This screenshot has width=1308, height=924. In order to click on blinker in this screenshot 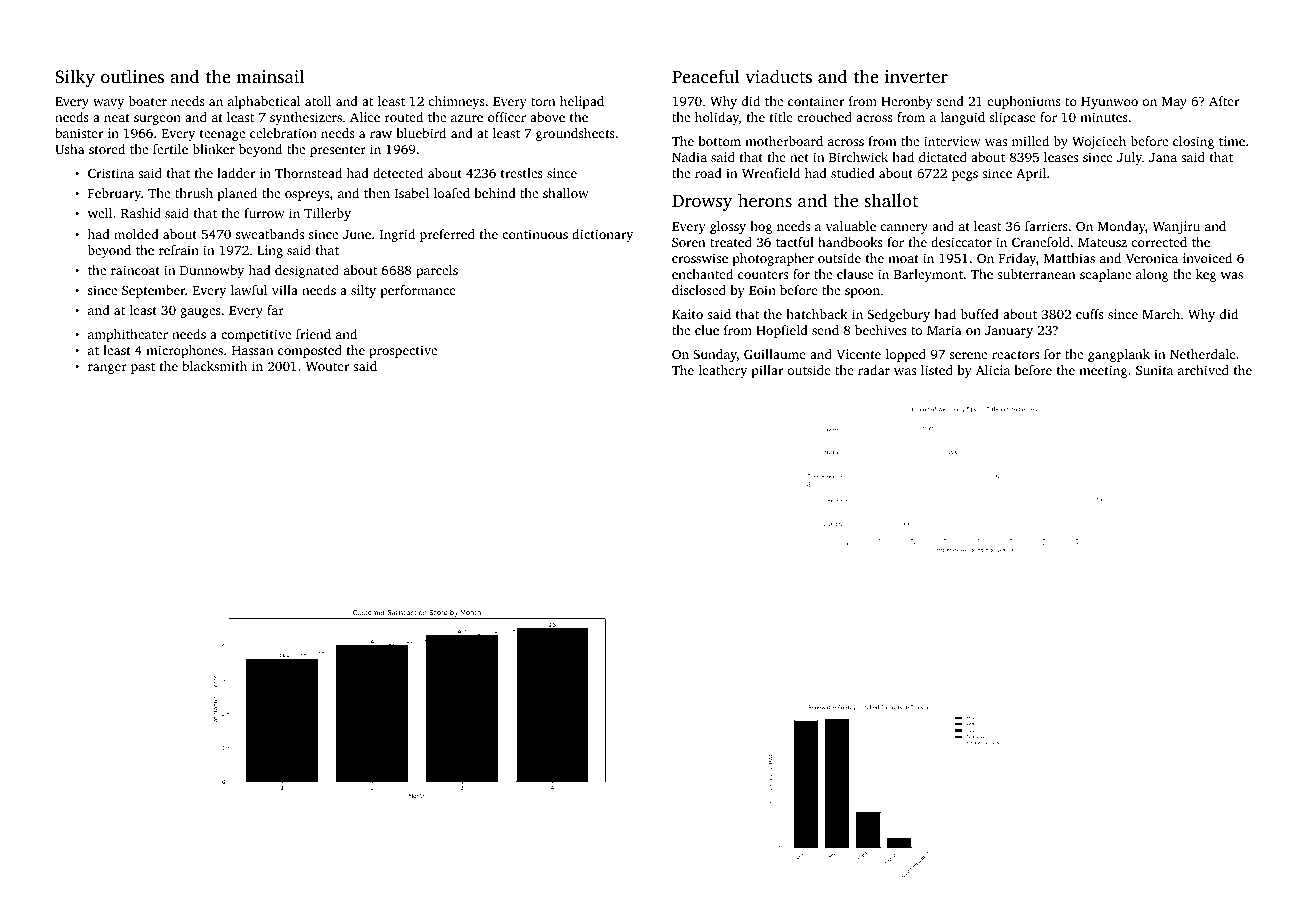, I will do `click(214, 149)`.
